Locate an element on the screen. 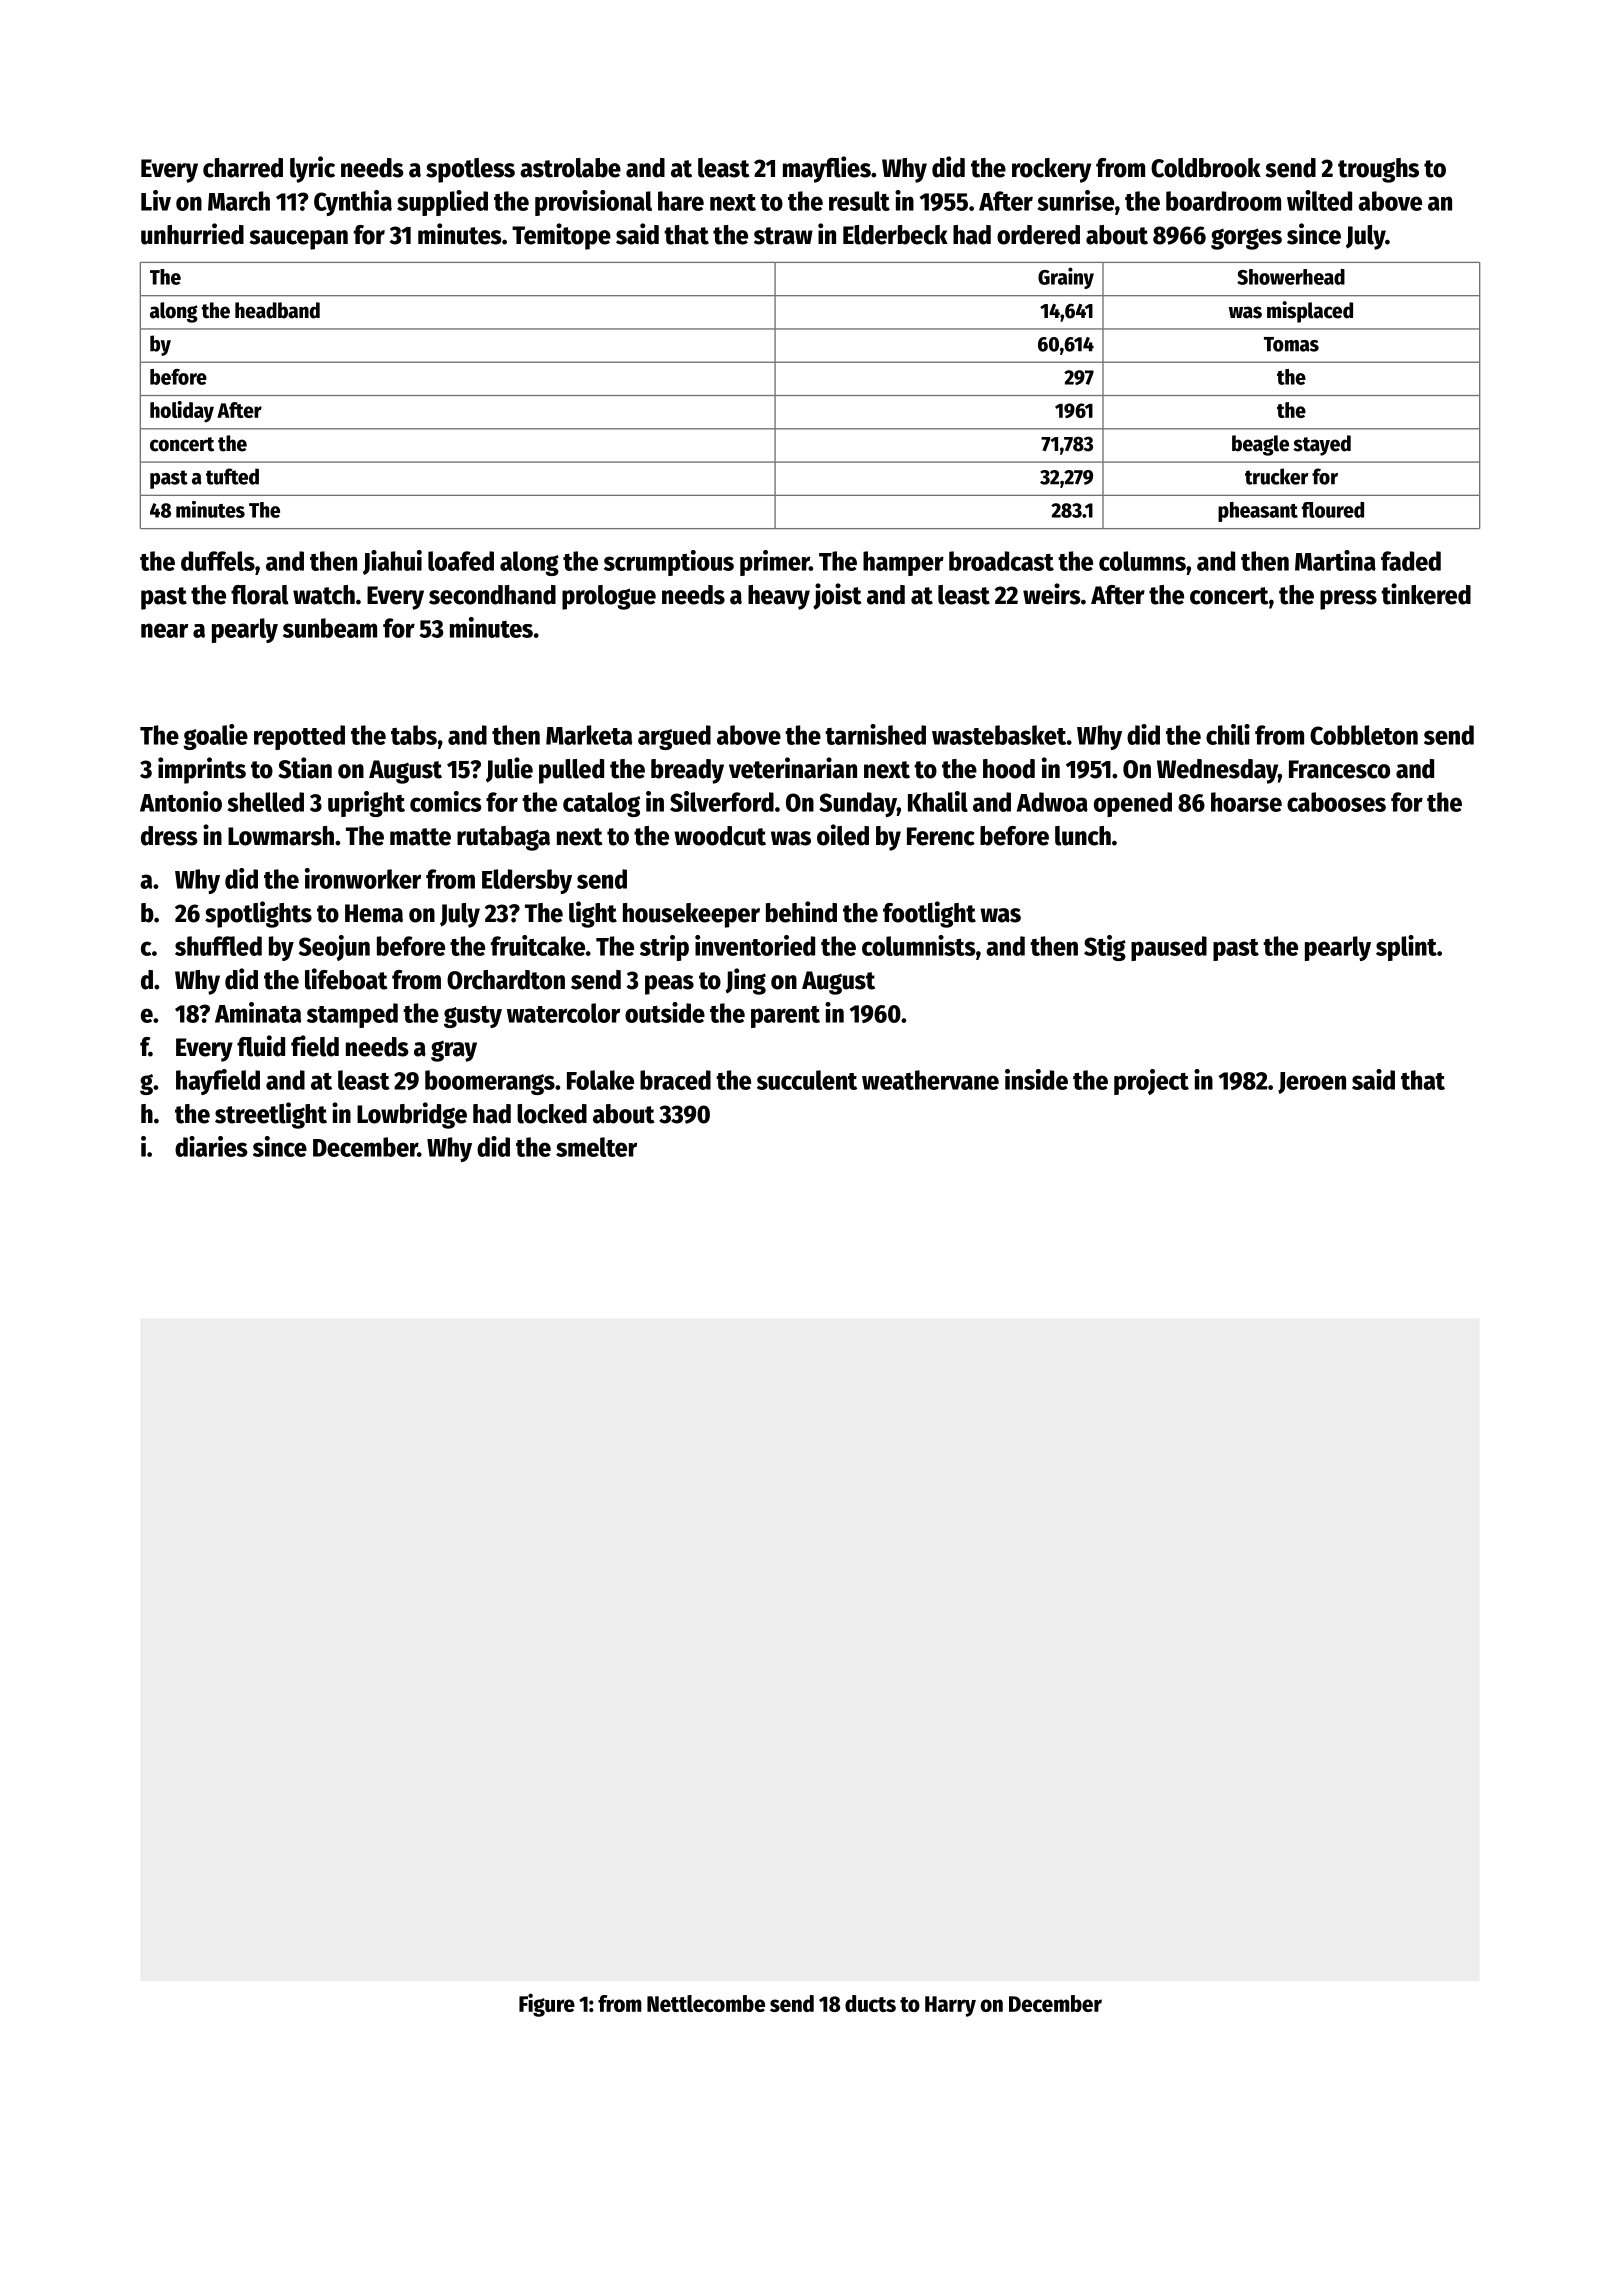 This screenshot has width=1620, height=2292. loafed is located at coordinates (461, 561).
